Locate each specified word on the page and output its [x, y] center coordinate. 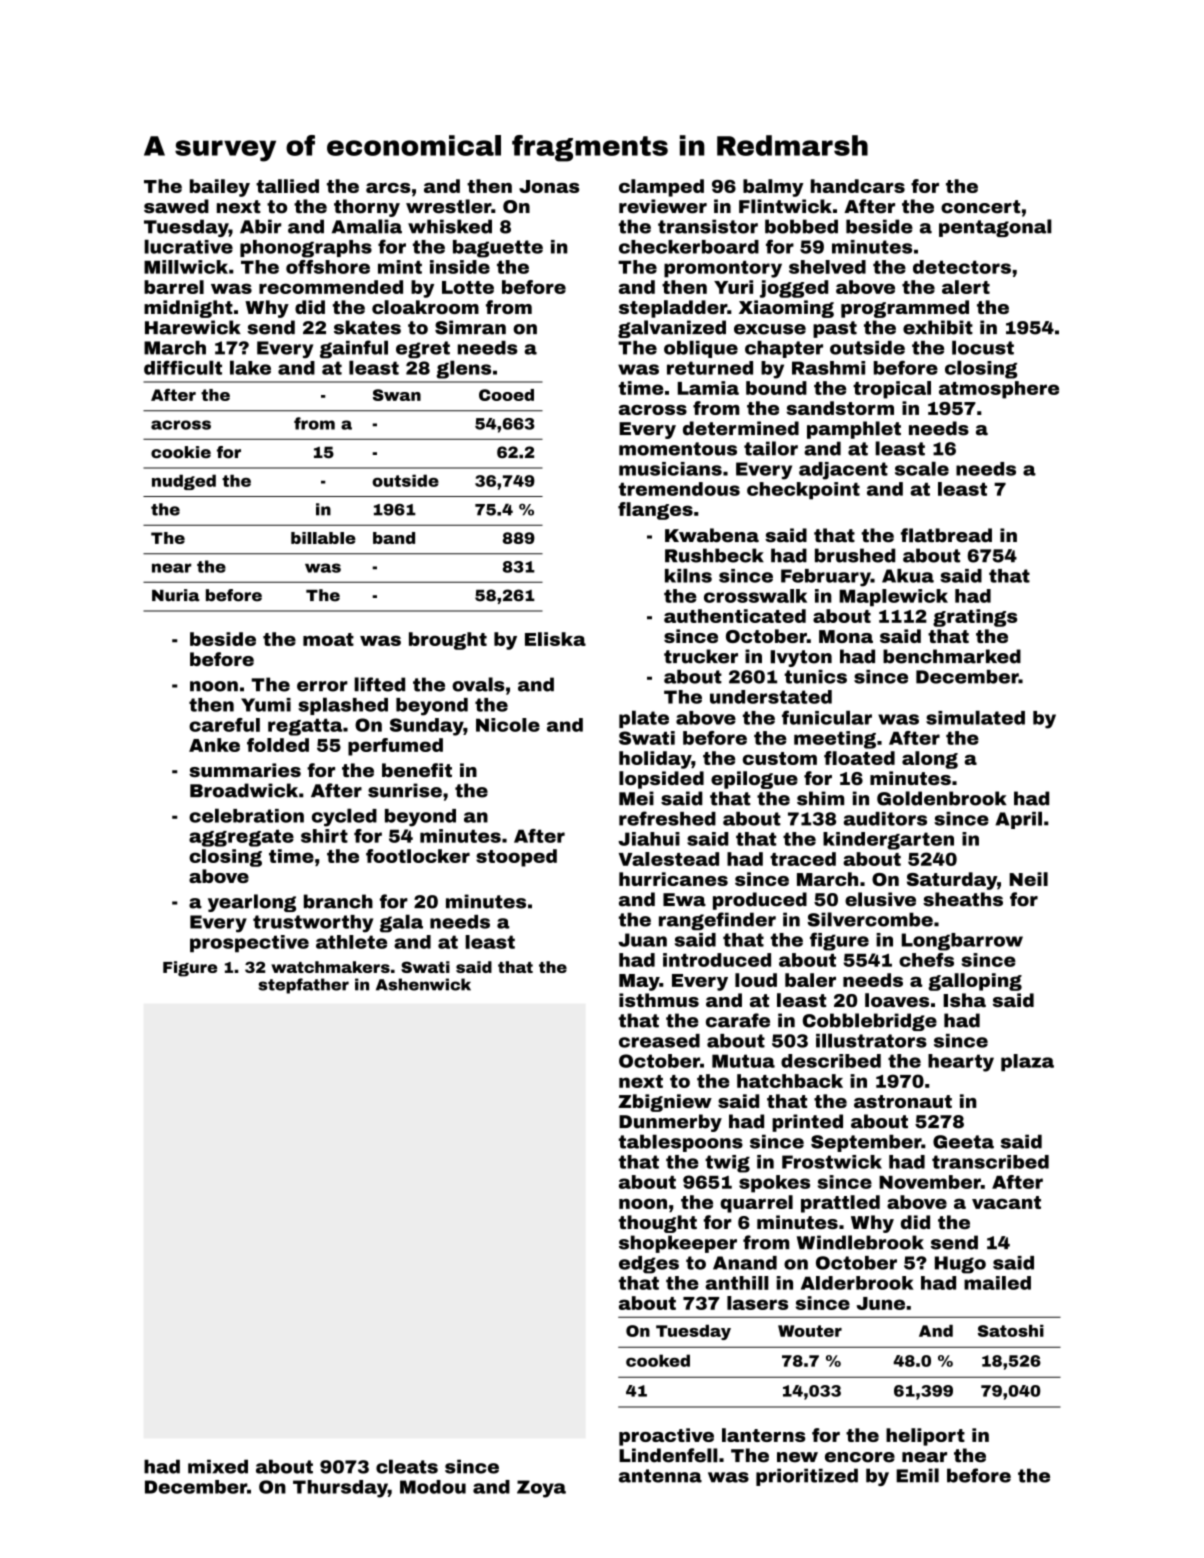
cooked [658, 1360]
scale [922, 468]
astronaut [903, 1101]
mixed [218, 1466]
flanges [655, 511]
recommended [331, 287]
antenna [660, 1476]
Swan [397, 395]
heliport [925, 1437]
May [639, 982]
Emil [917, 1475]
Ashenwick [423, 984]
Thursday [340, 1489]
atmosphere [999, 390]
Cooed [506, 395]
